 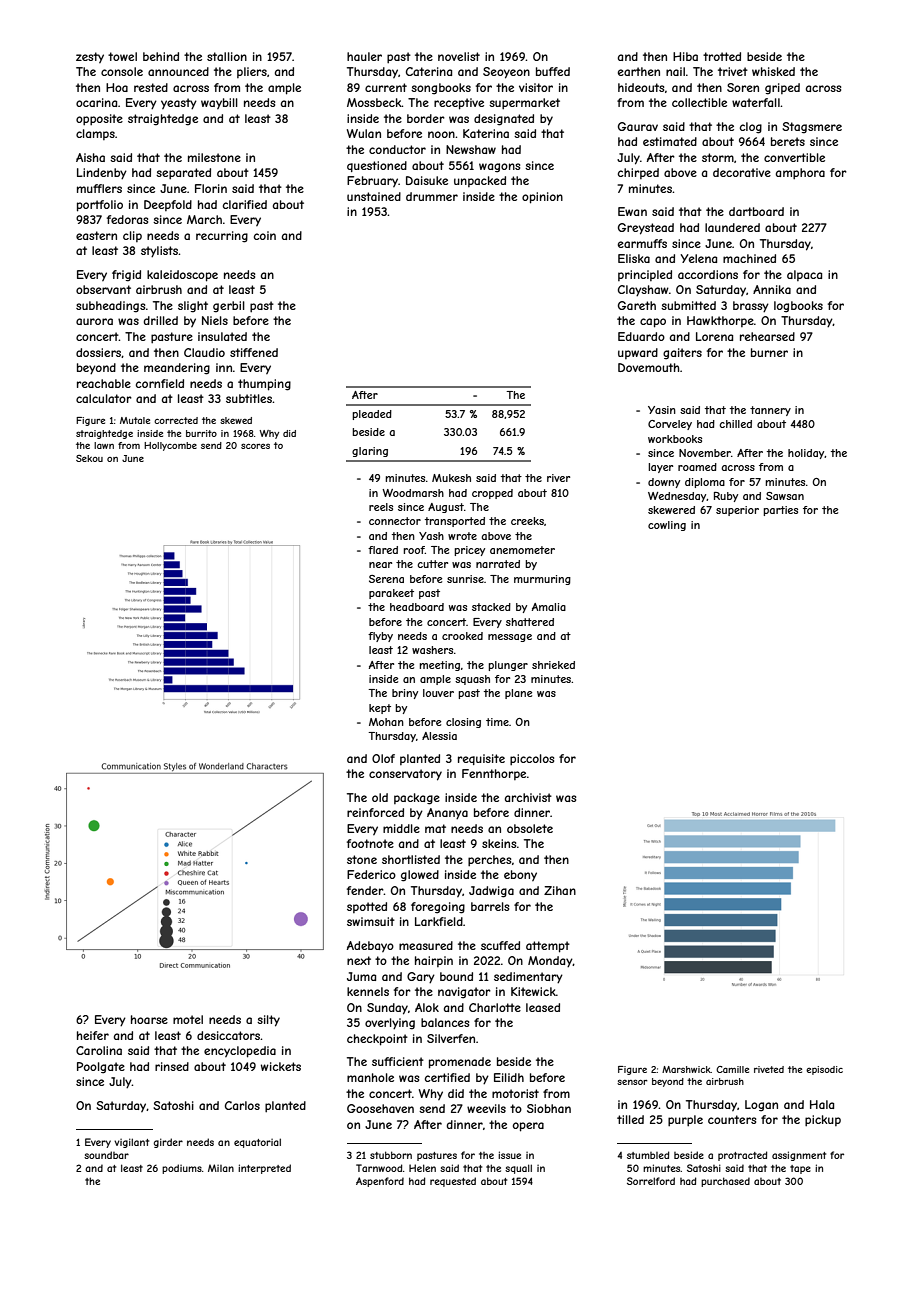 What do you see at coordinates (380, 565) in the image?
I see `near` at bounding box center [380, 565].
